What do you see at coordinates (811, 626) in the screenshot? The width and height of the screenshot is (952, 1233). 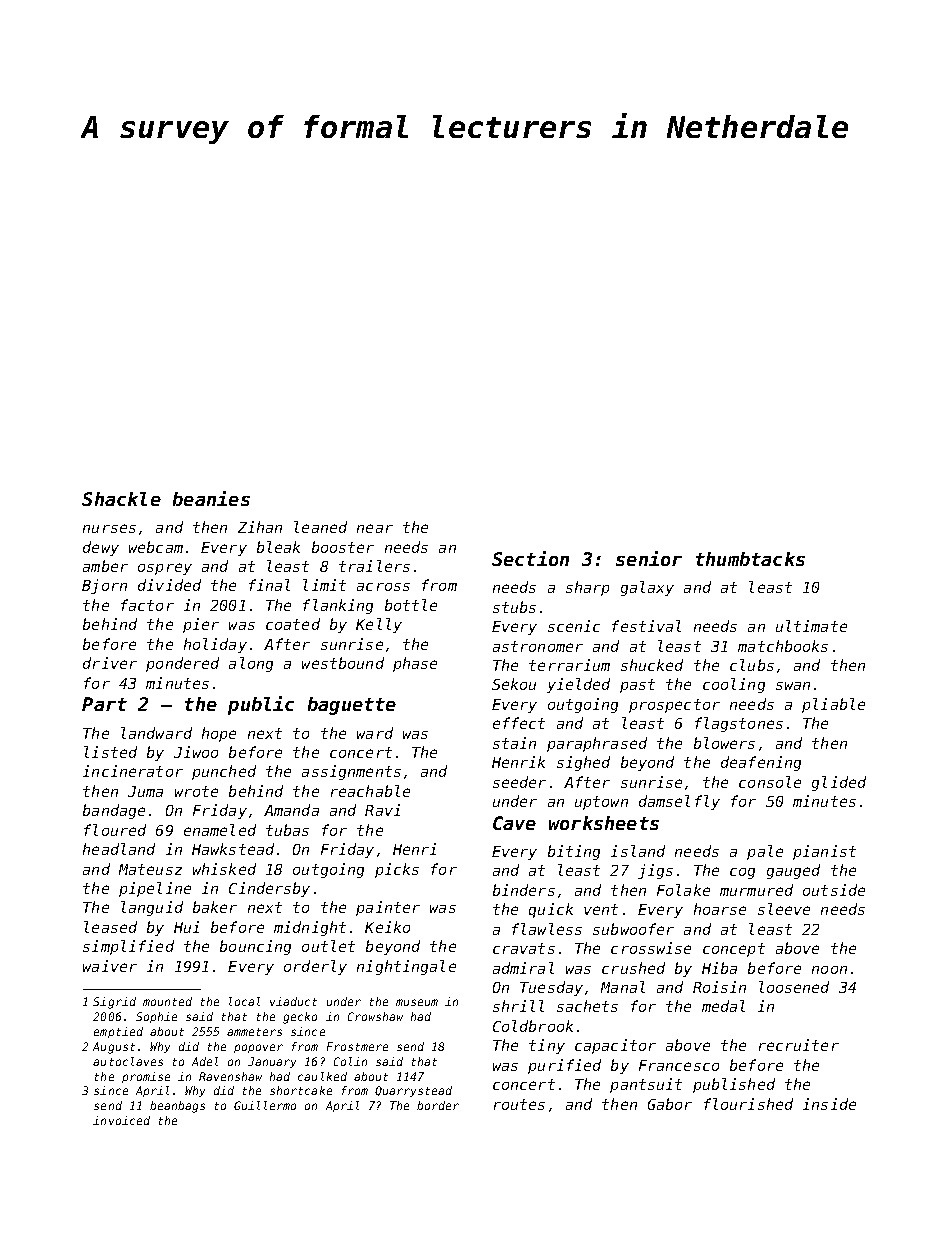 I see `ultimate` at bounding box center [811, 626].
